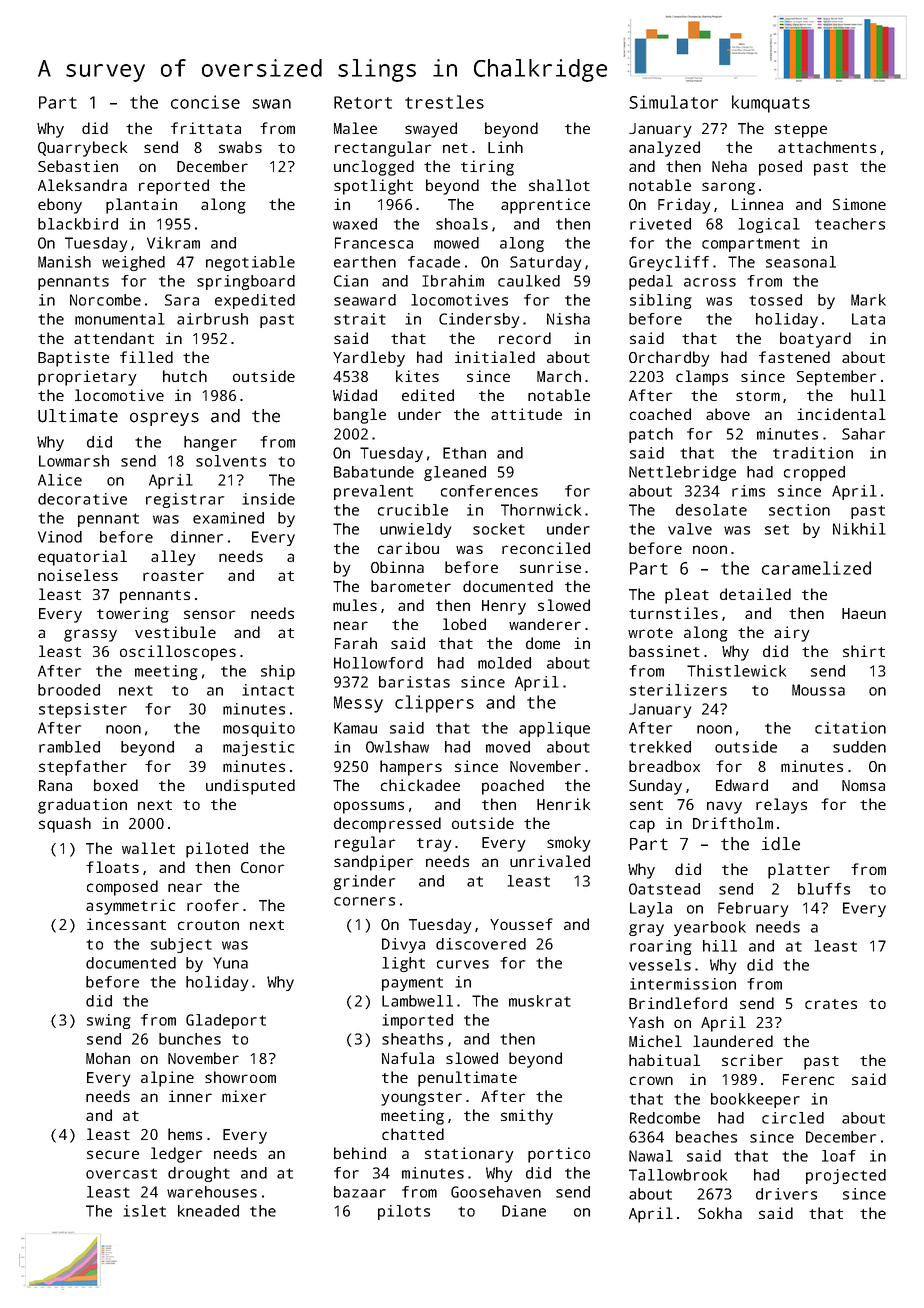 The image size is (924, 1308). I want to click on islet, so click(144, 1211).
